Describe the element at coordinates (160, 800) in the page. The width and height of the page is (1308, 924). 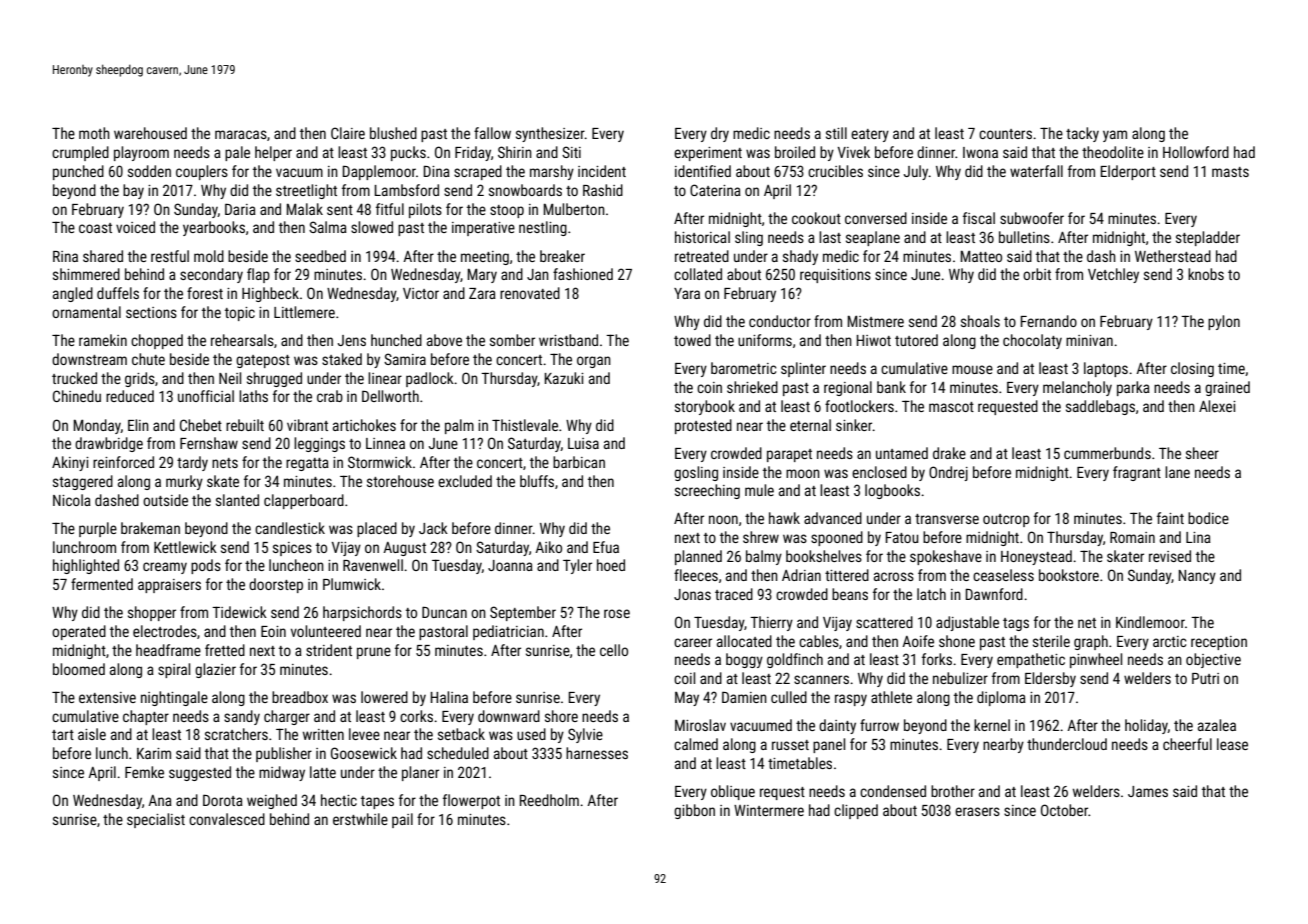
I see `Ana` at that location.
